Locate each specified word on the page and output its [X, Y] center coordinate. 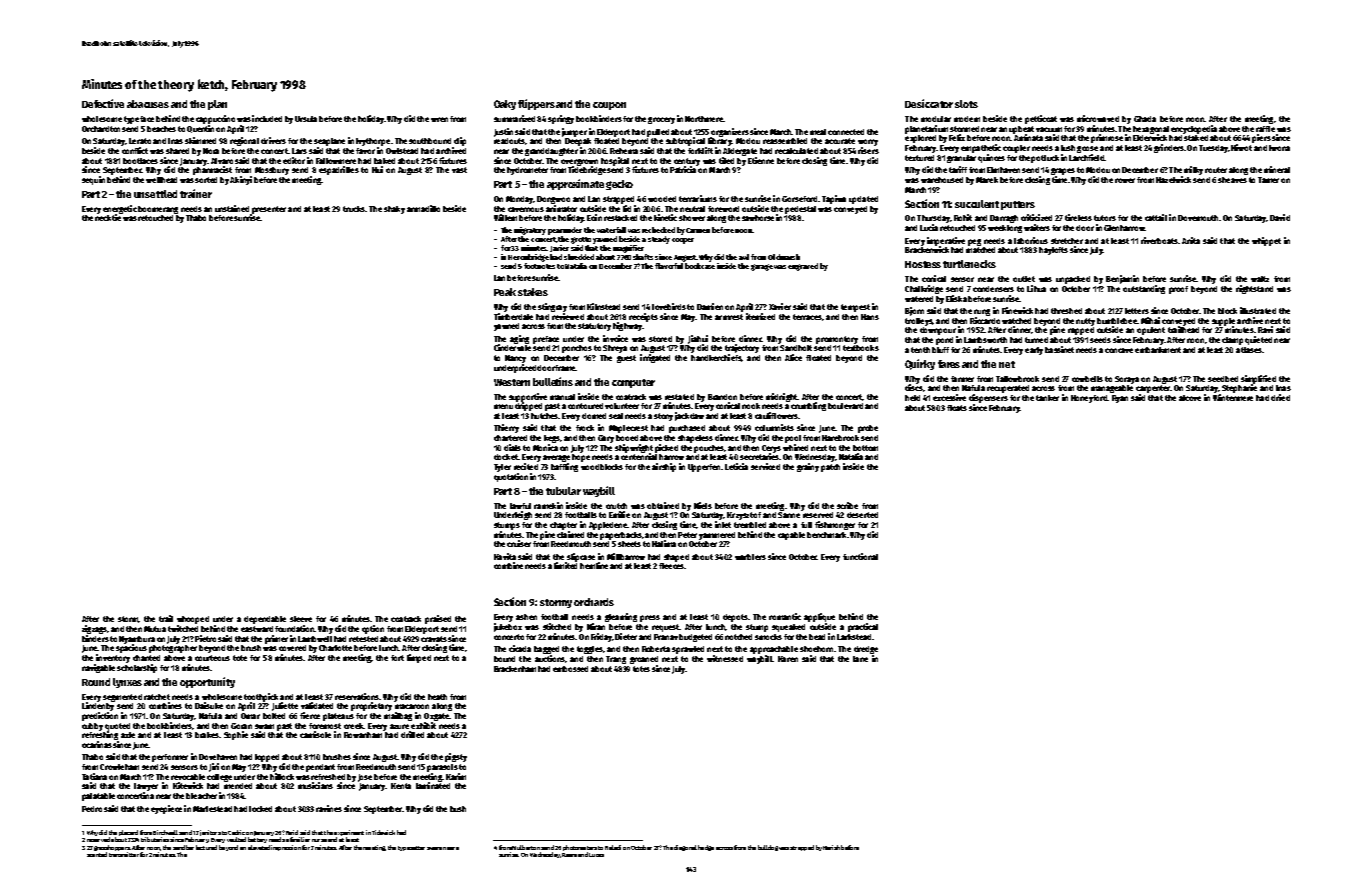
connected [846, 132]
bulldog [768, 848]
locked [260, 809]
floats [957, 408]
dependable [265, 620]
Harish [831, 847]
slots [966, 104]
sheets [629, 544]
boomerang [158, 210]
